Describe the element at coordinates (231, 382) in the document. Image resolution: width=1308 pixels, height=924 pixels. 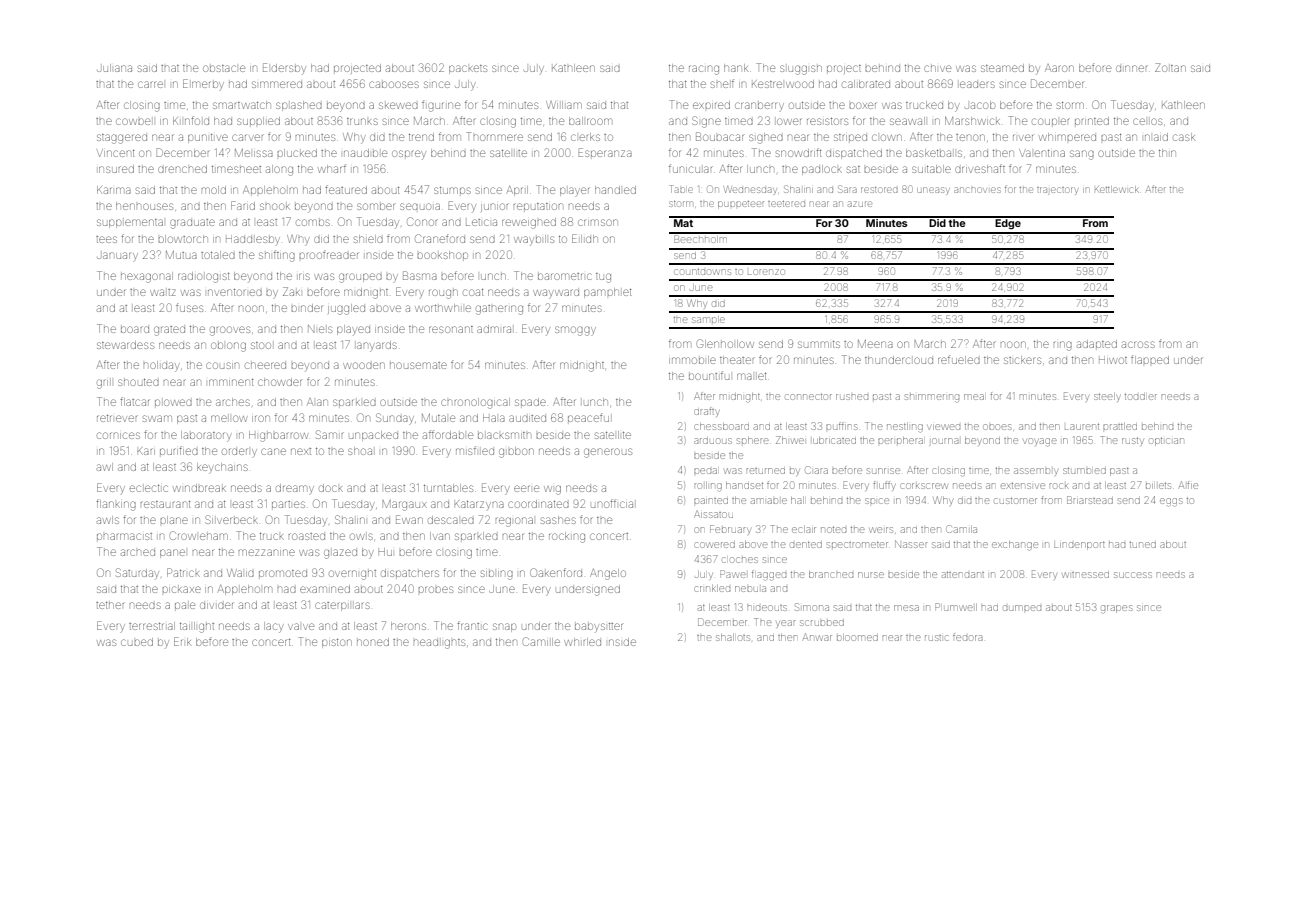
I see `imminent` at that location.
